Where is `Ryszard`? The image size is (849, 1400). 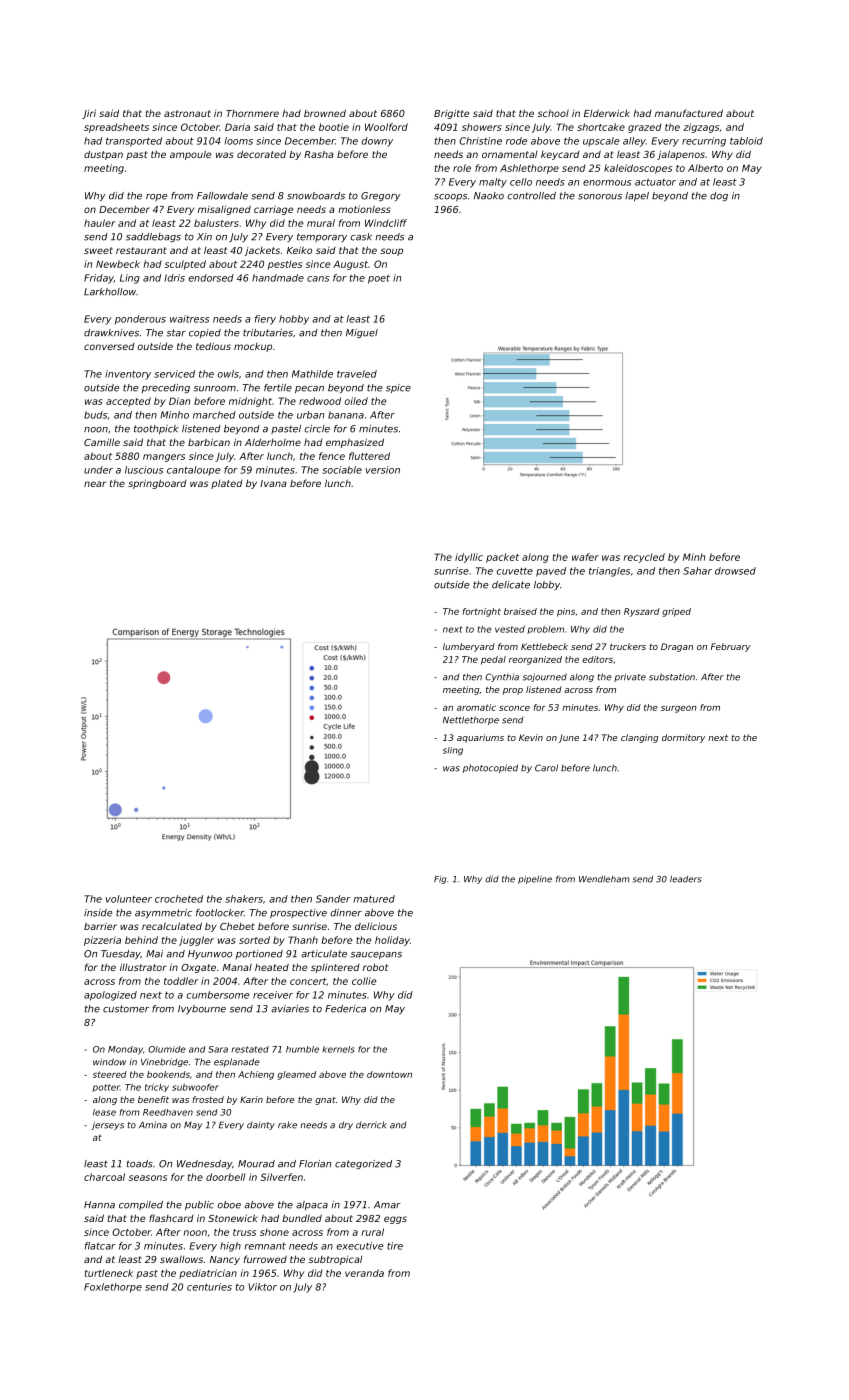 Ryszard is located at coordinates (642, 612).
